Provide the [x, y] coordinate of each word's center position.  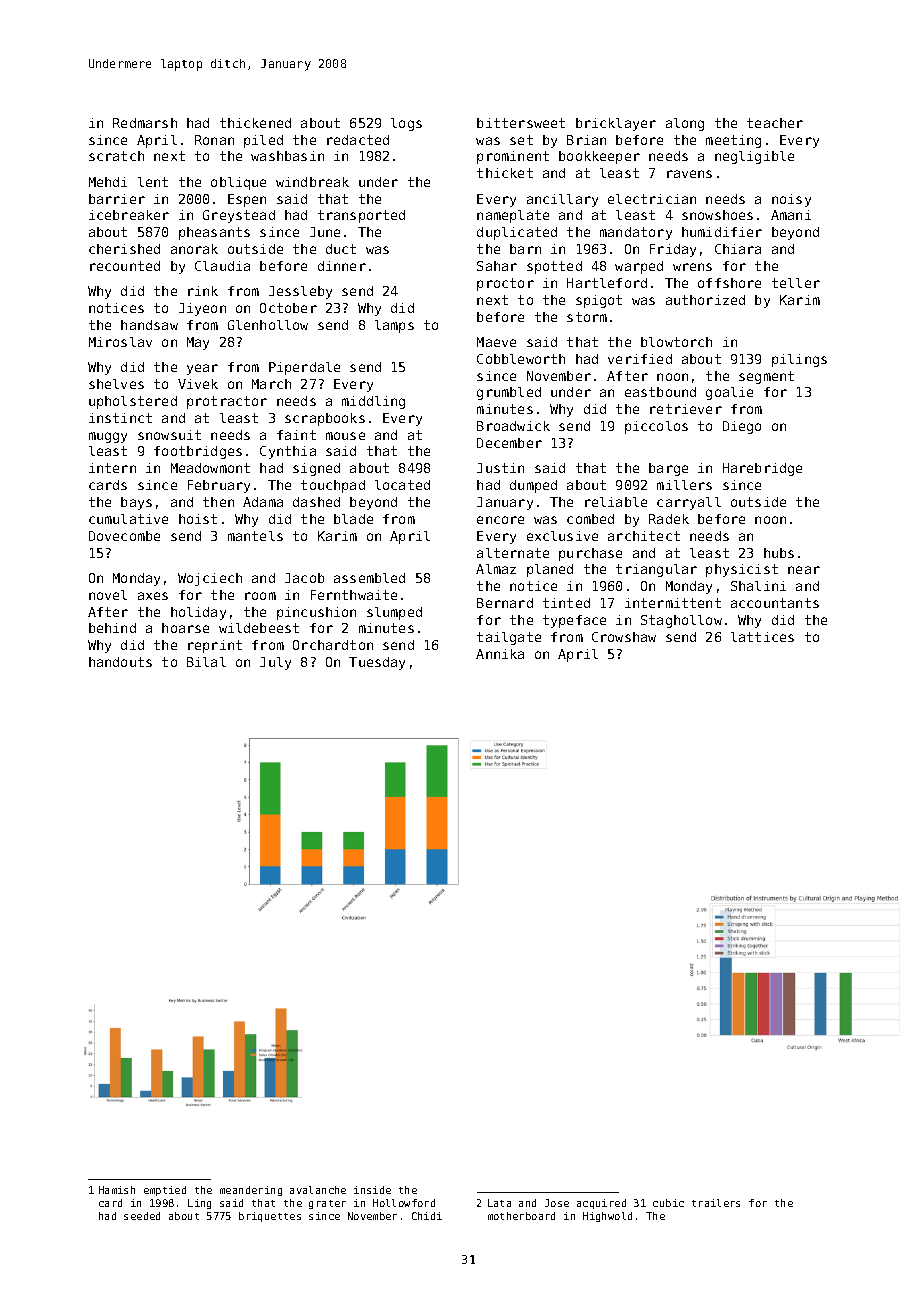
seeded [142, 1216]
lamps [394, 326]
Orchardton [333, 645]
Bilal [206, 662]
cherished [124, 249]
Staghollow [681, 621]
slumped [394, 613]
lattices [762, 637]
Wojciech [210, 579]
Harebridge [762, 469]
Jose [557, 1203]
